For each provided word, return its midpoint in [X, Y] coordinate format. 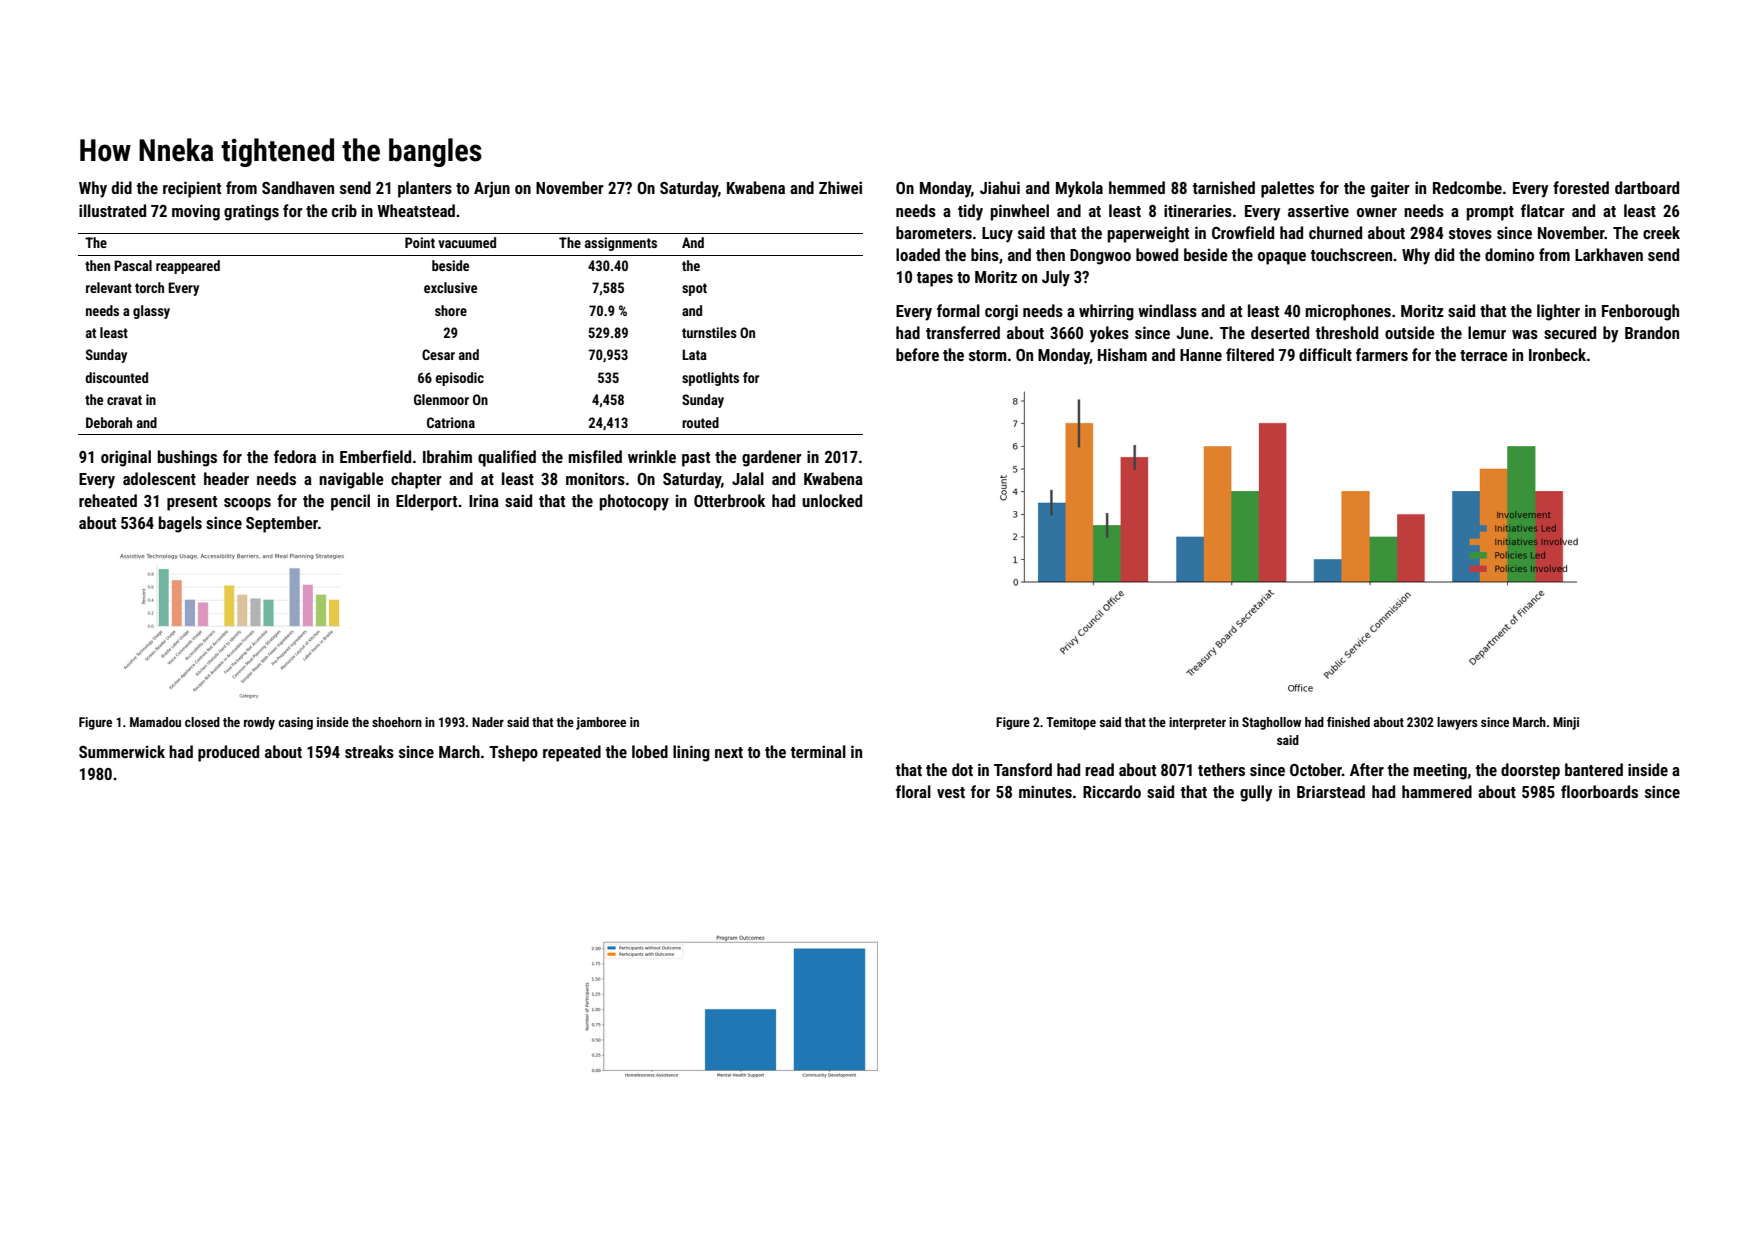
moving [196, 212]
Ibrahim [447, 456]
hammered [1437, 791]
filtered [1250, 354]
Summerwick [122, 751]
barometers [934, 232]
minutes [1045, 791]
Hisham [1122, 354]
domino [1509, 254]
